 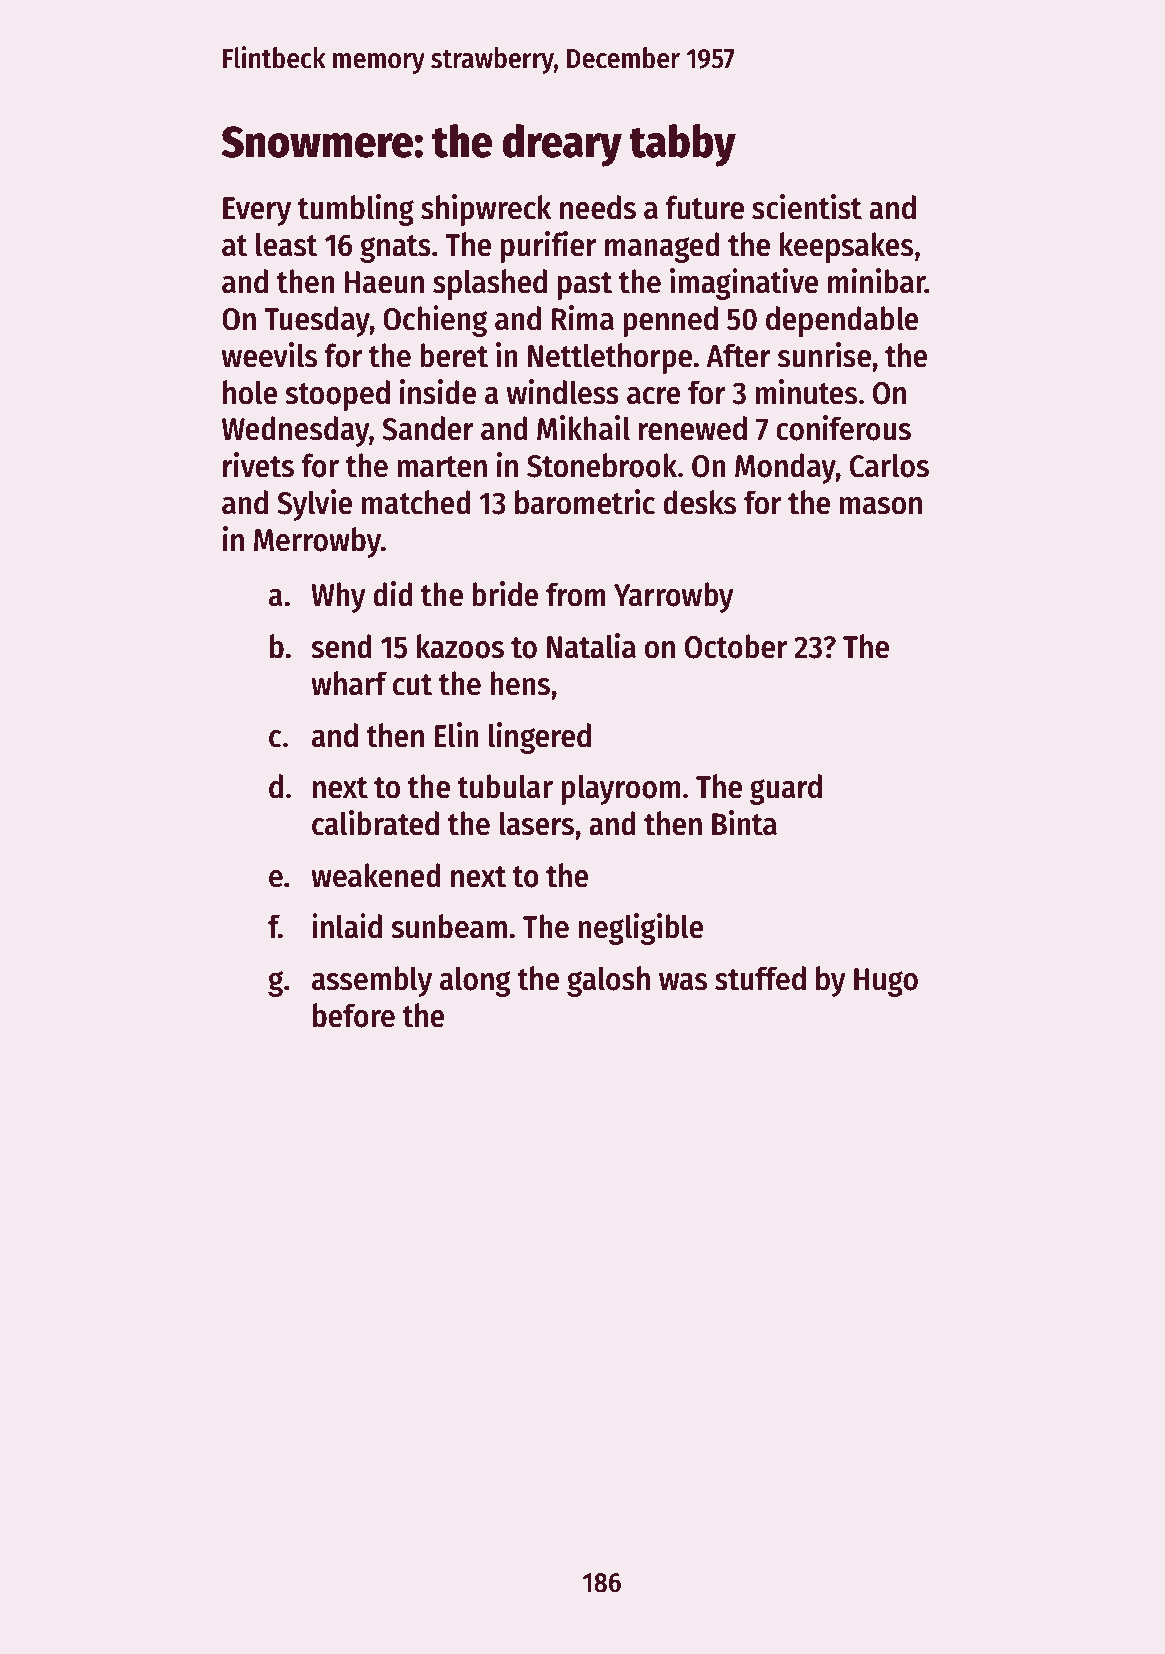 What do you see at coordinates (608, 981) in the page?
I see `galosh` at bounding box center [608, 981].
